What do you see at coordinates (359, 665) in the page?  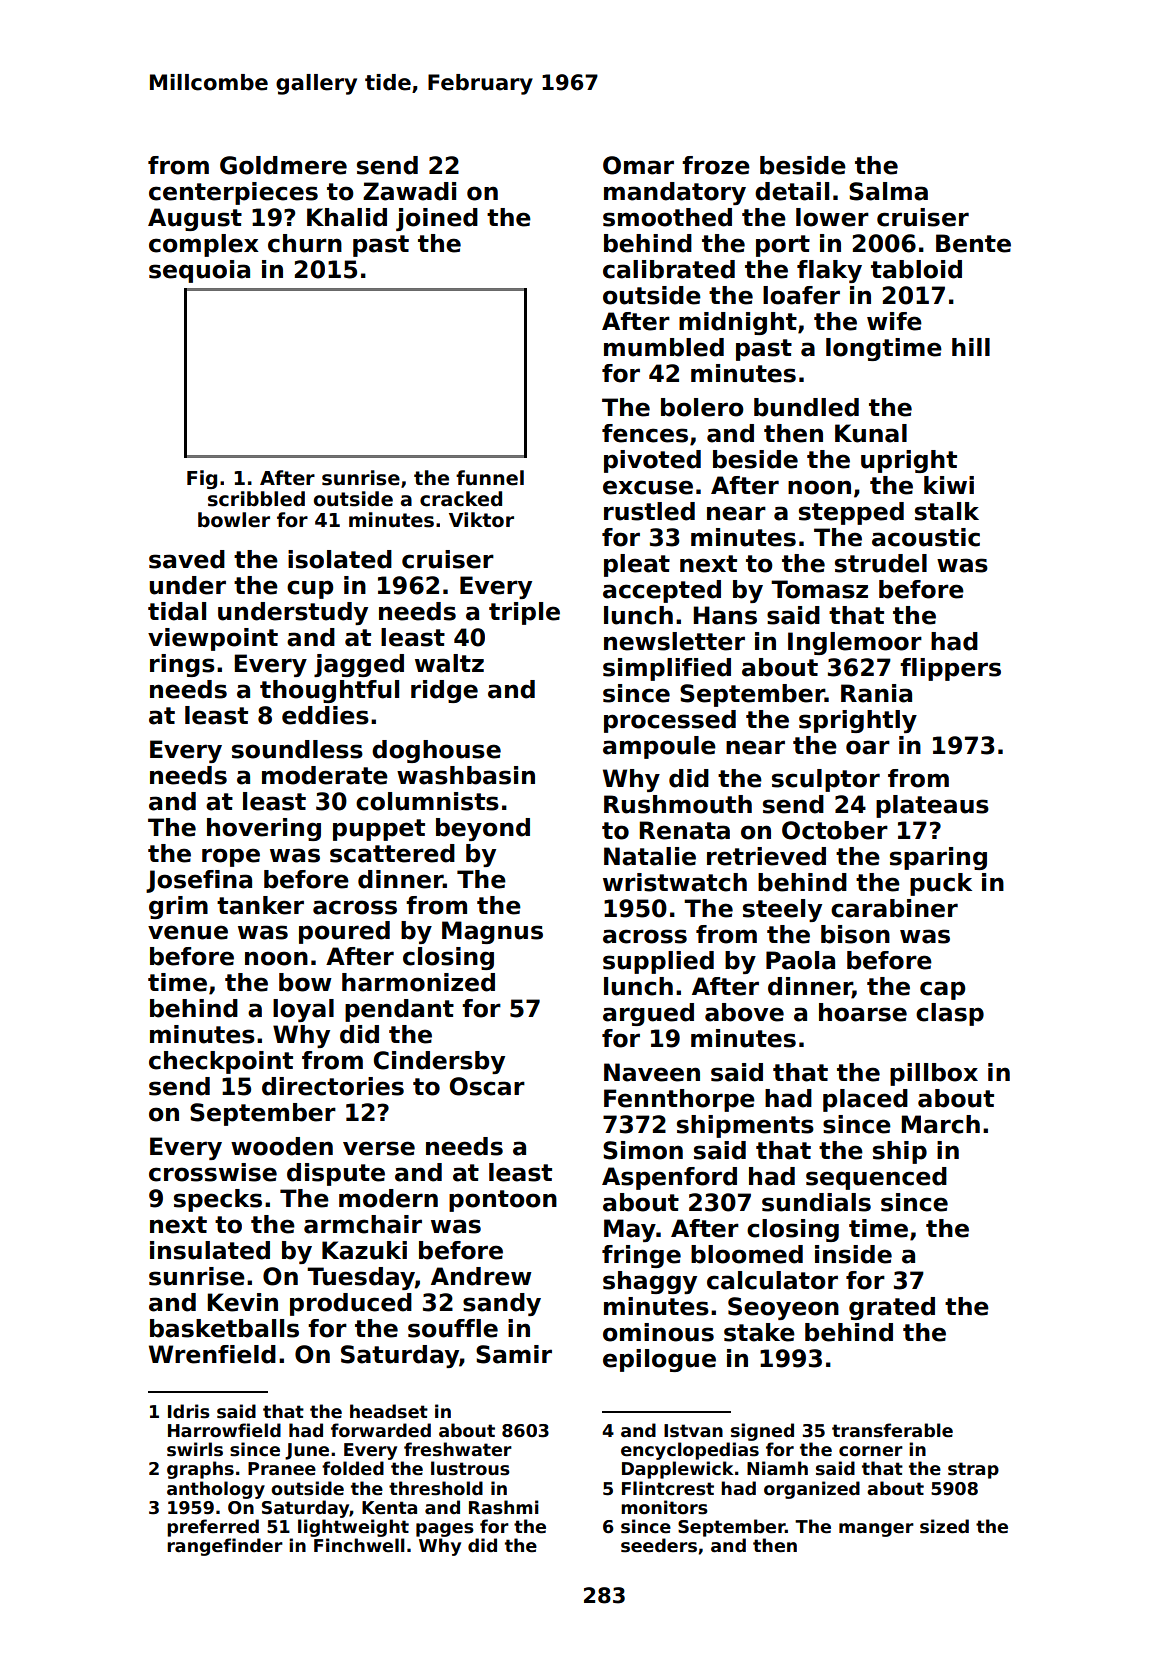 I see `jagged` at bounding box center [359, 665].
